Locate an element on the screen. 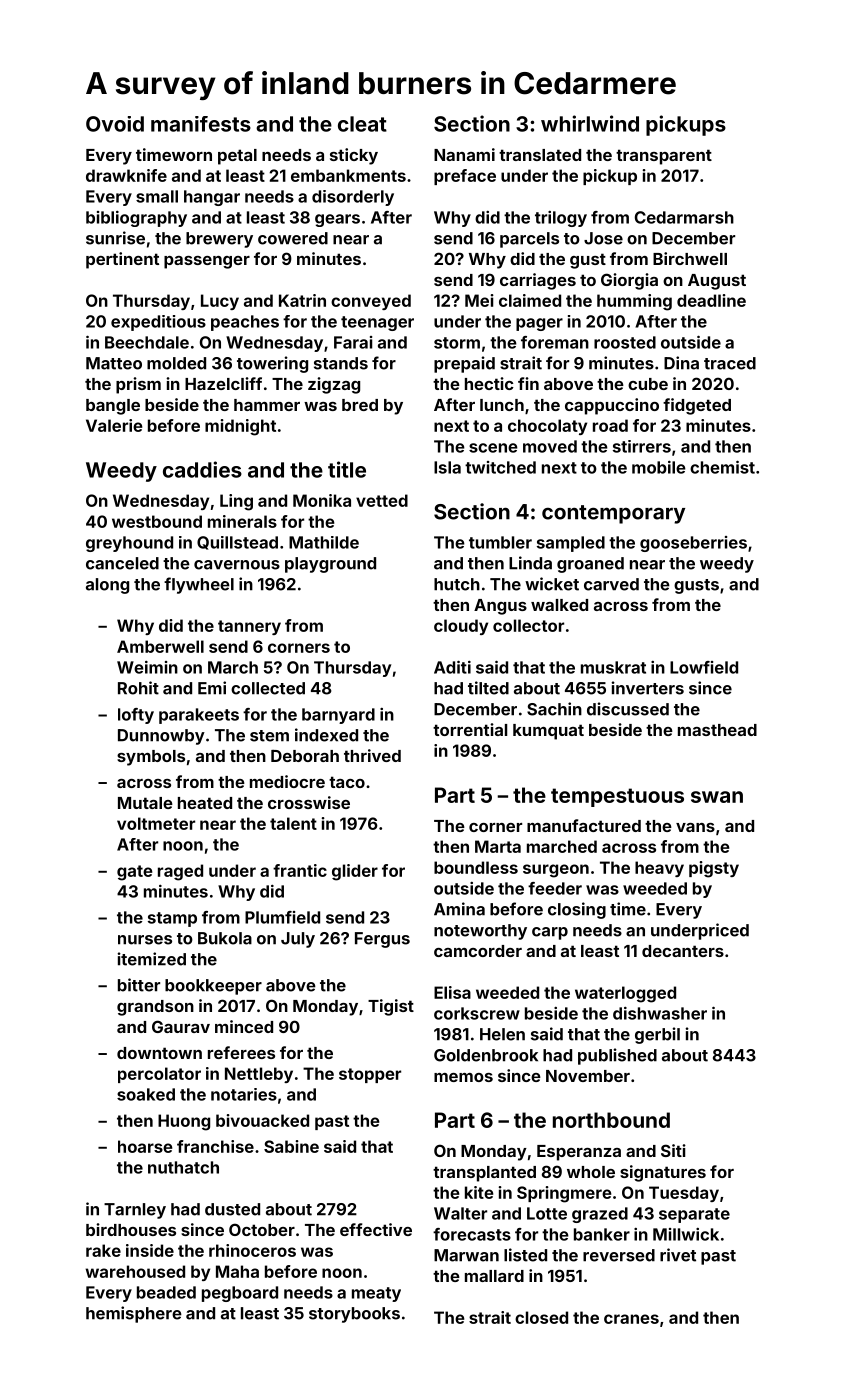 The height and width of the screenshot is (1400, 849). transplanted is located at coordinates (484, 1174).
